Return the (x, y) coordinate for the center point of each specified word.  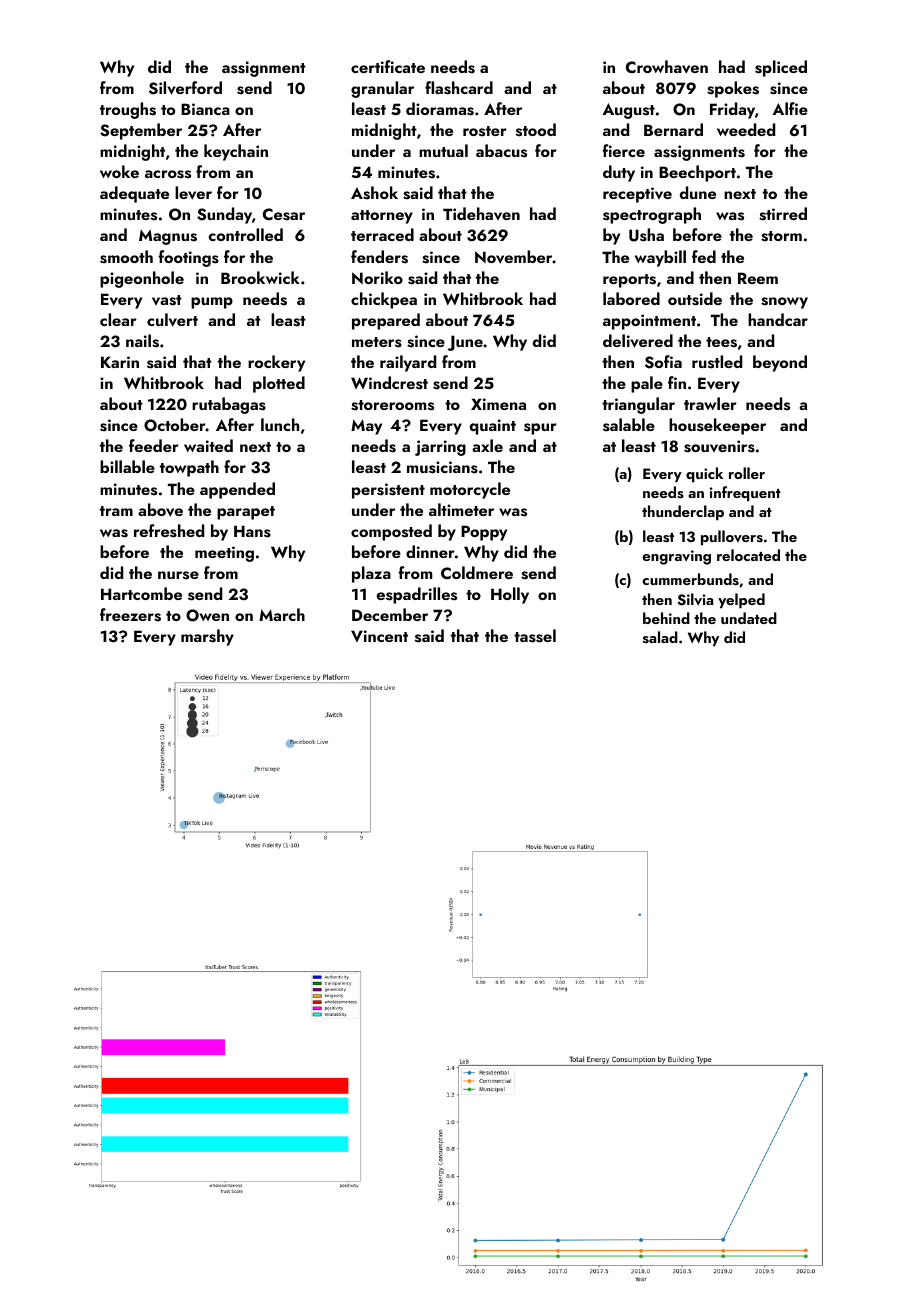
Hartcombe (141, 593)
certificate (388, 66)
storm (781, 236)
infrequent (745, 494)
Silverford (185, 88)
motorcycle (470, 490)
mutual (443, 150)
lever (193, 193)
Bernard (673, 129)
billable (127, 466)
